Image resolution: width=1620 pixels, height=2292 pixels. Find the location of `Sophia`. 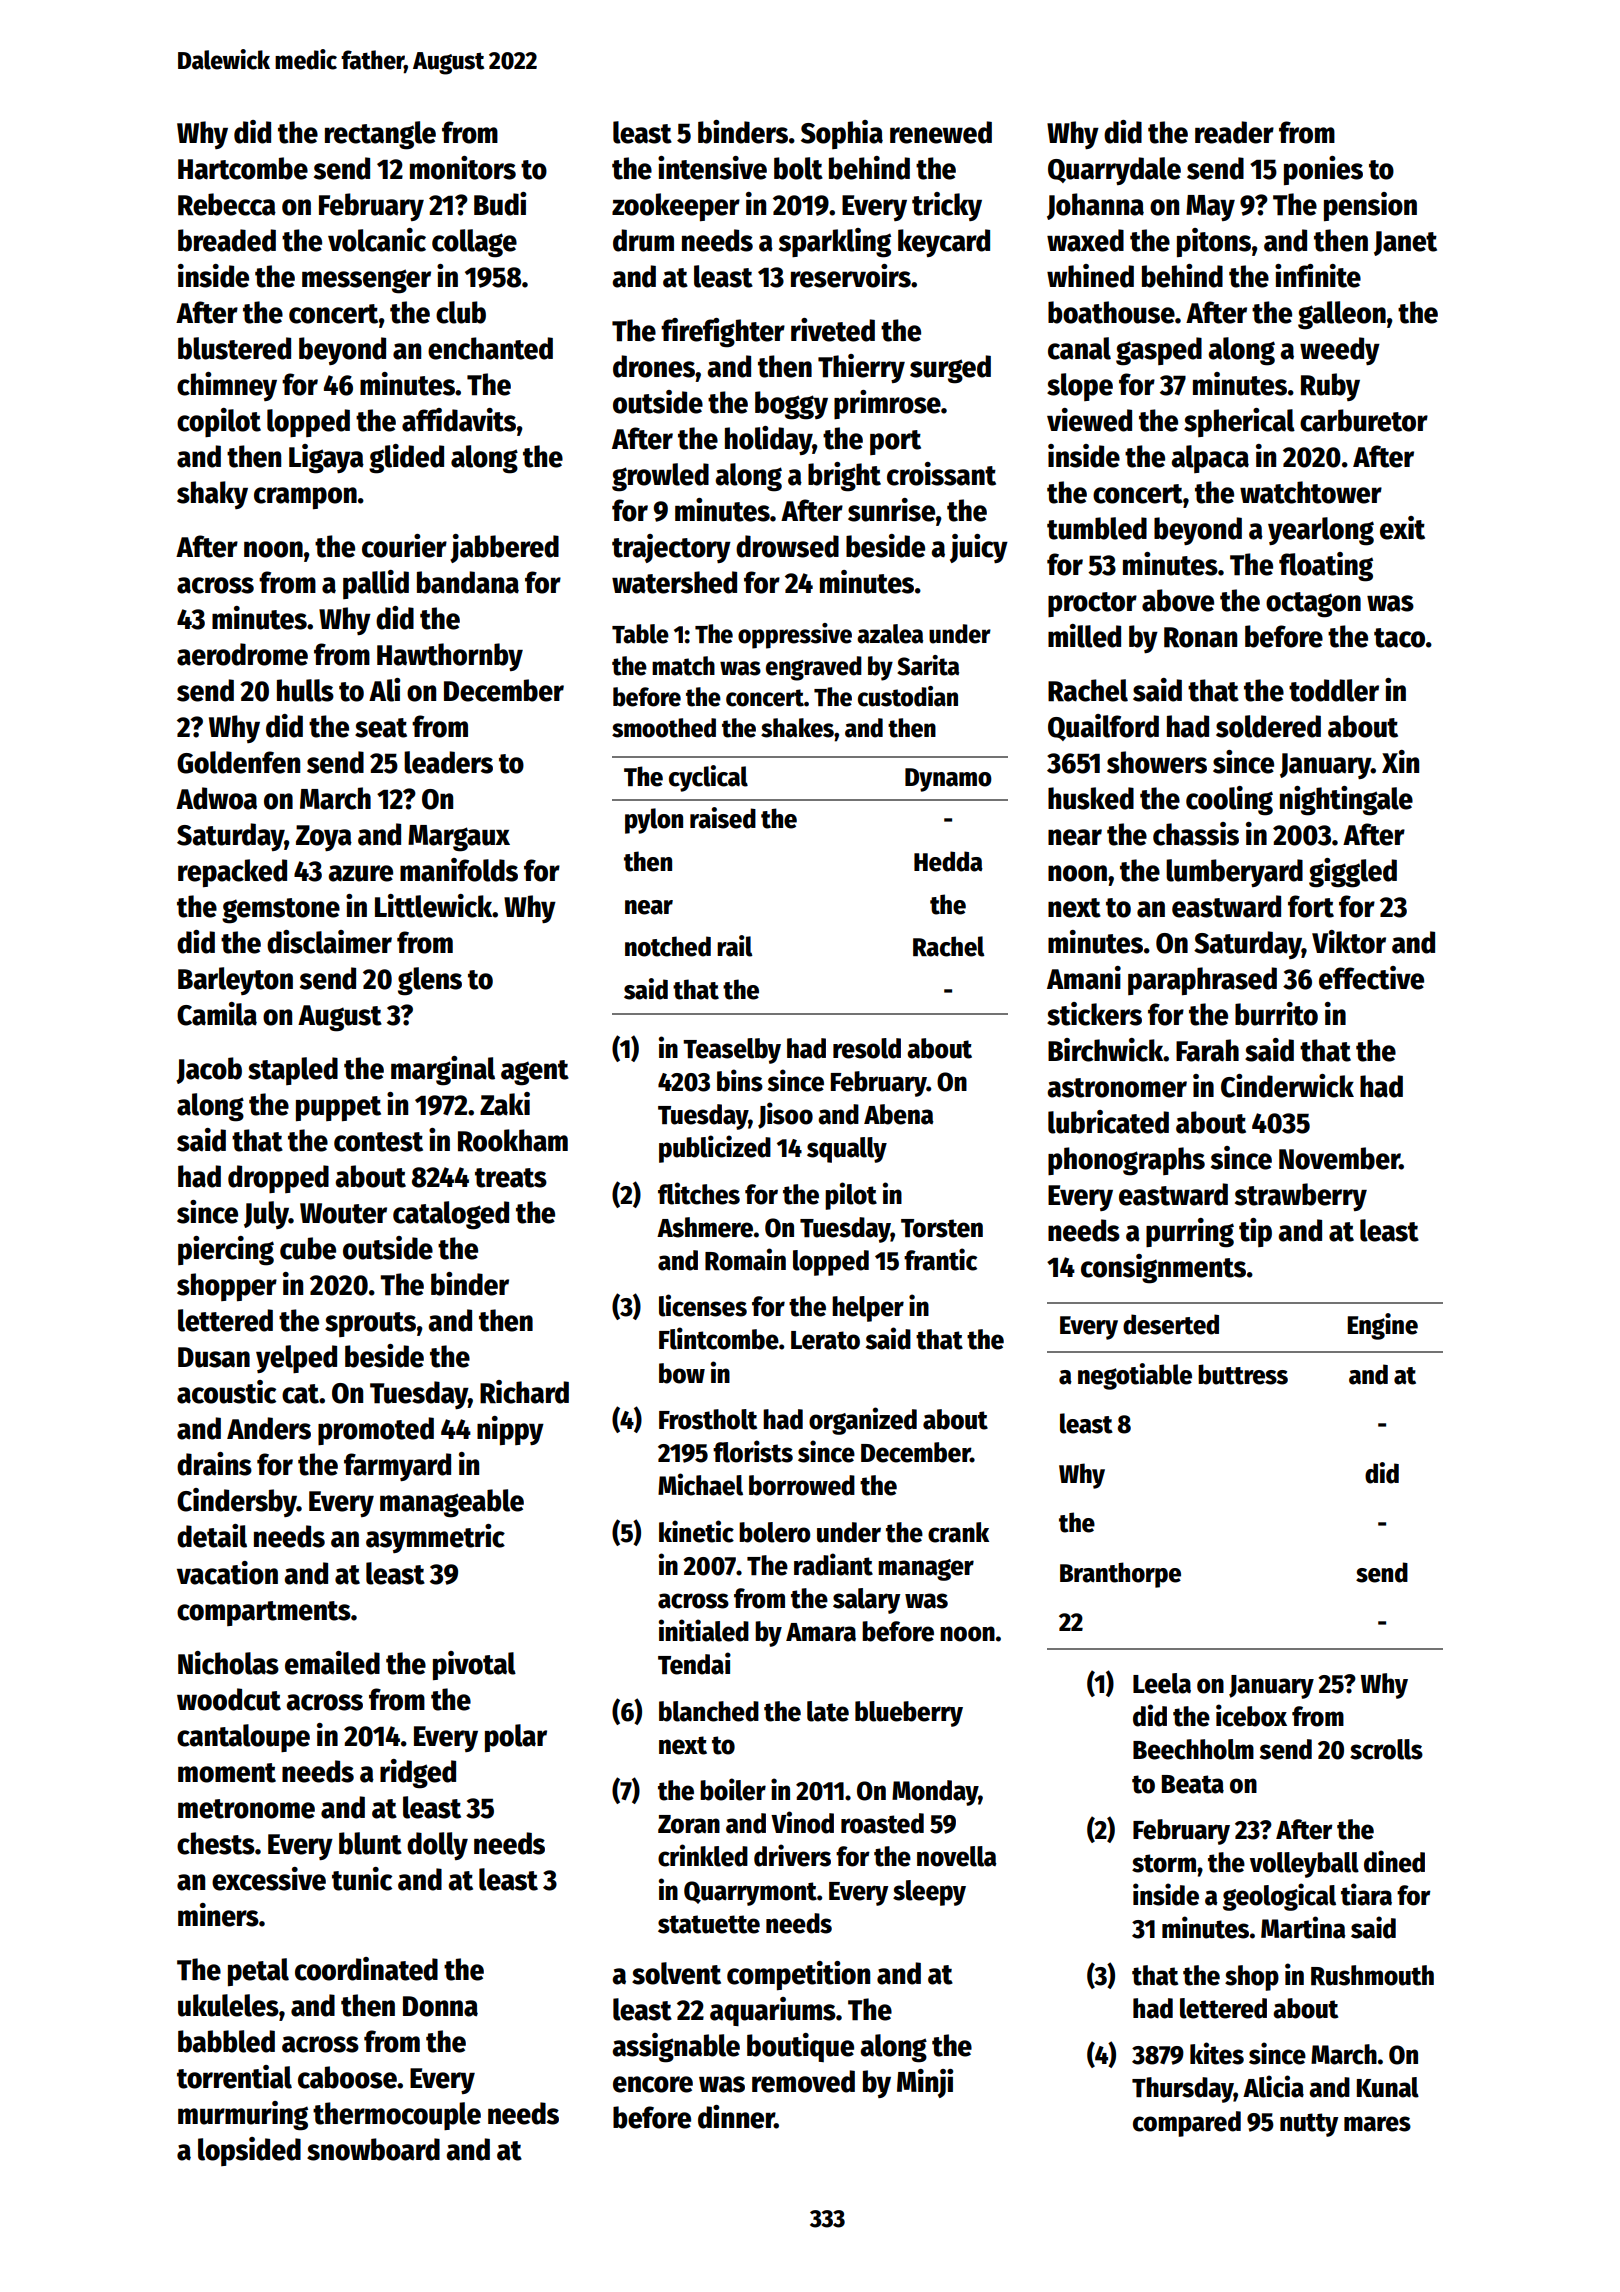

Sophia is located at coordinates (842, 134).
